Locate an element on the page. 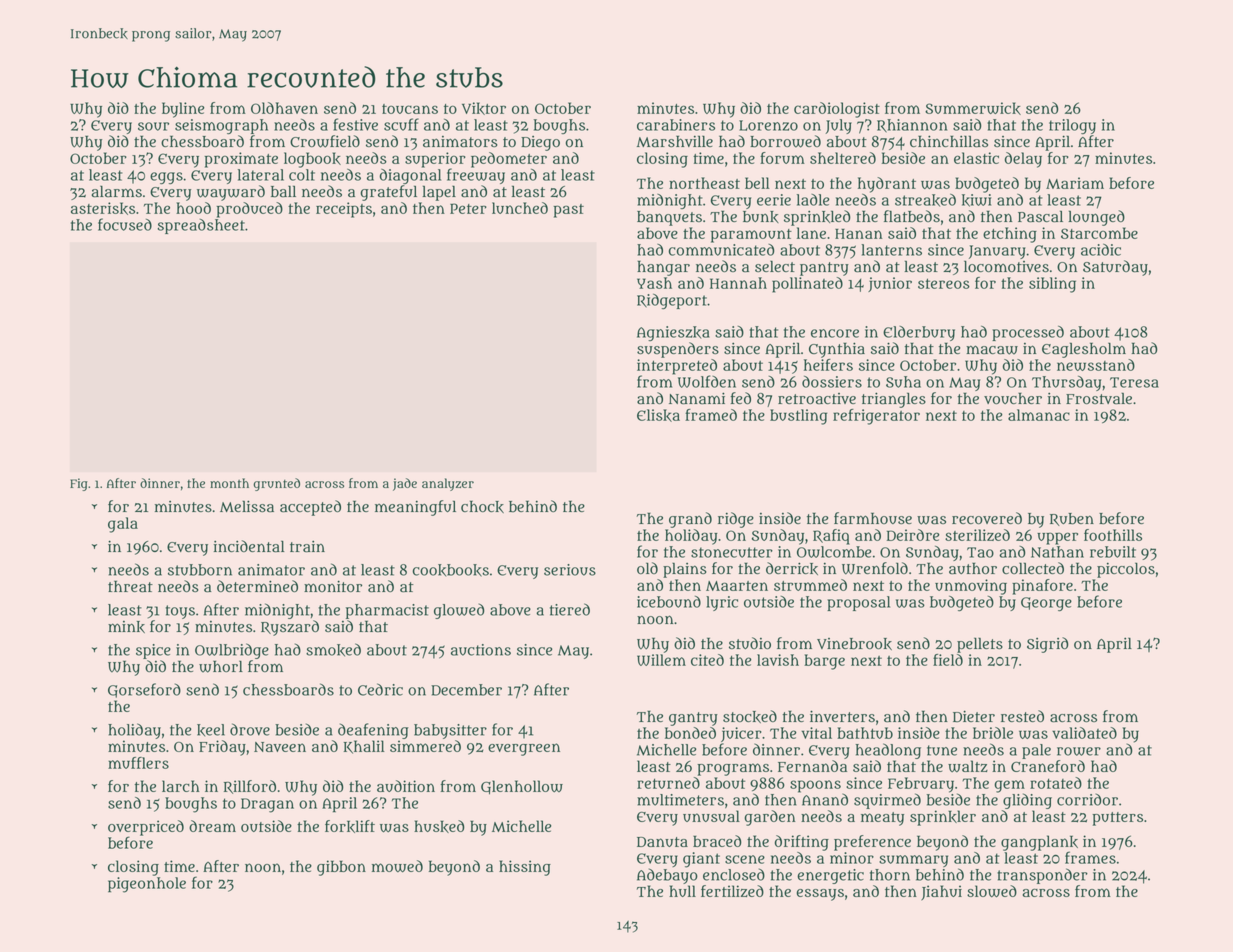 The image size is (1233, 952). cardiologist is located at coordinates (837, 110).
